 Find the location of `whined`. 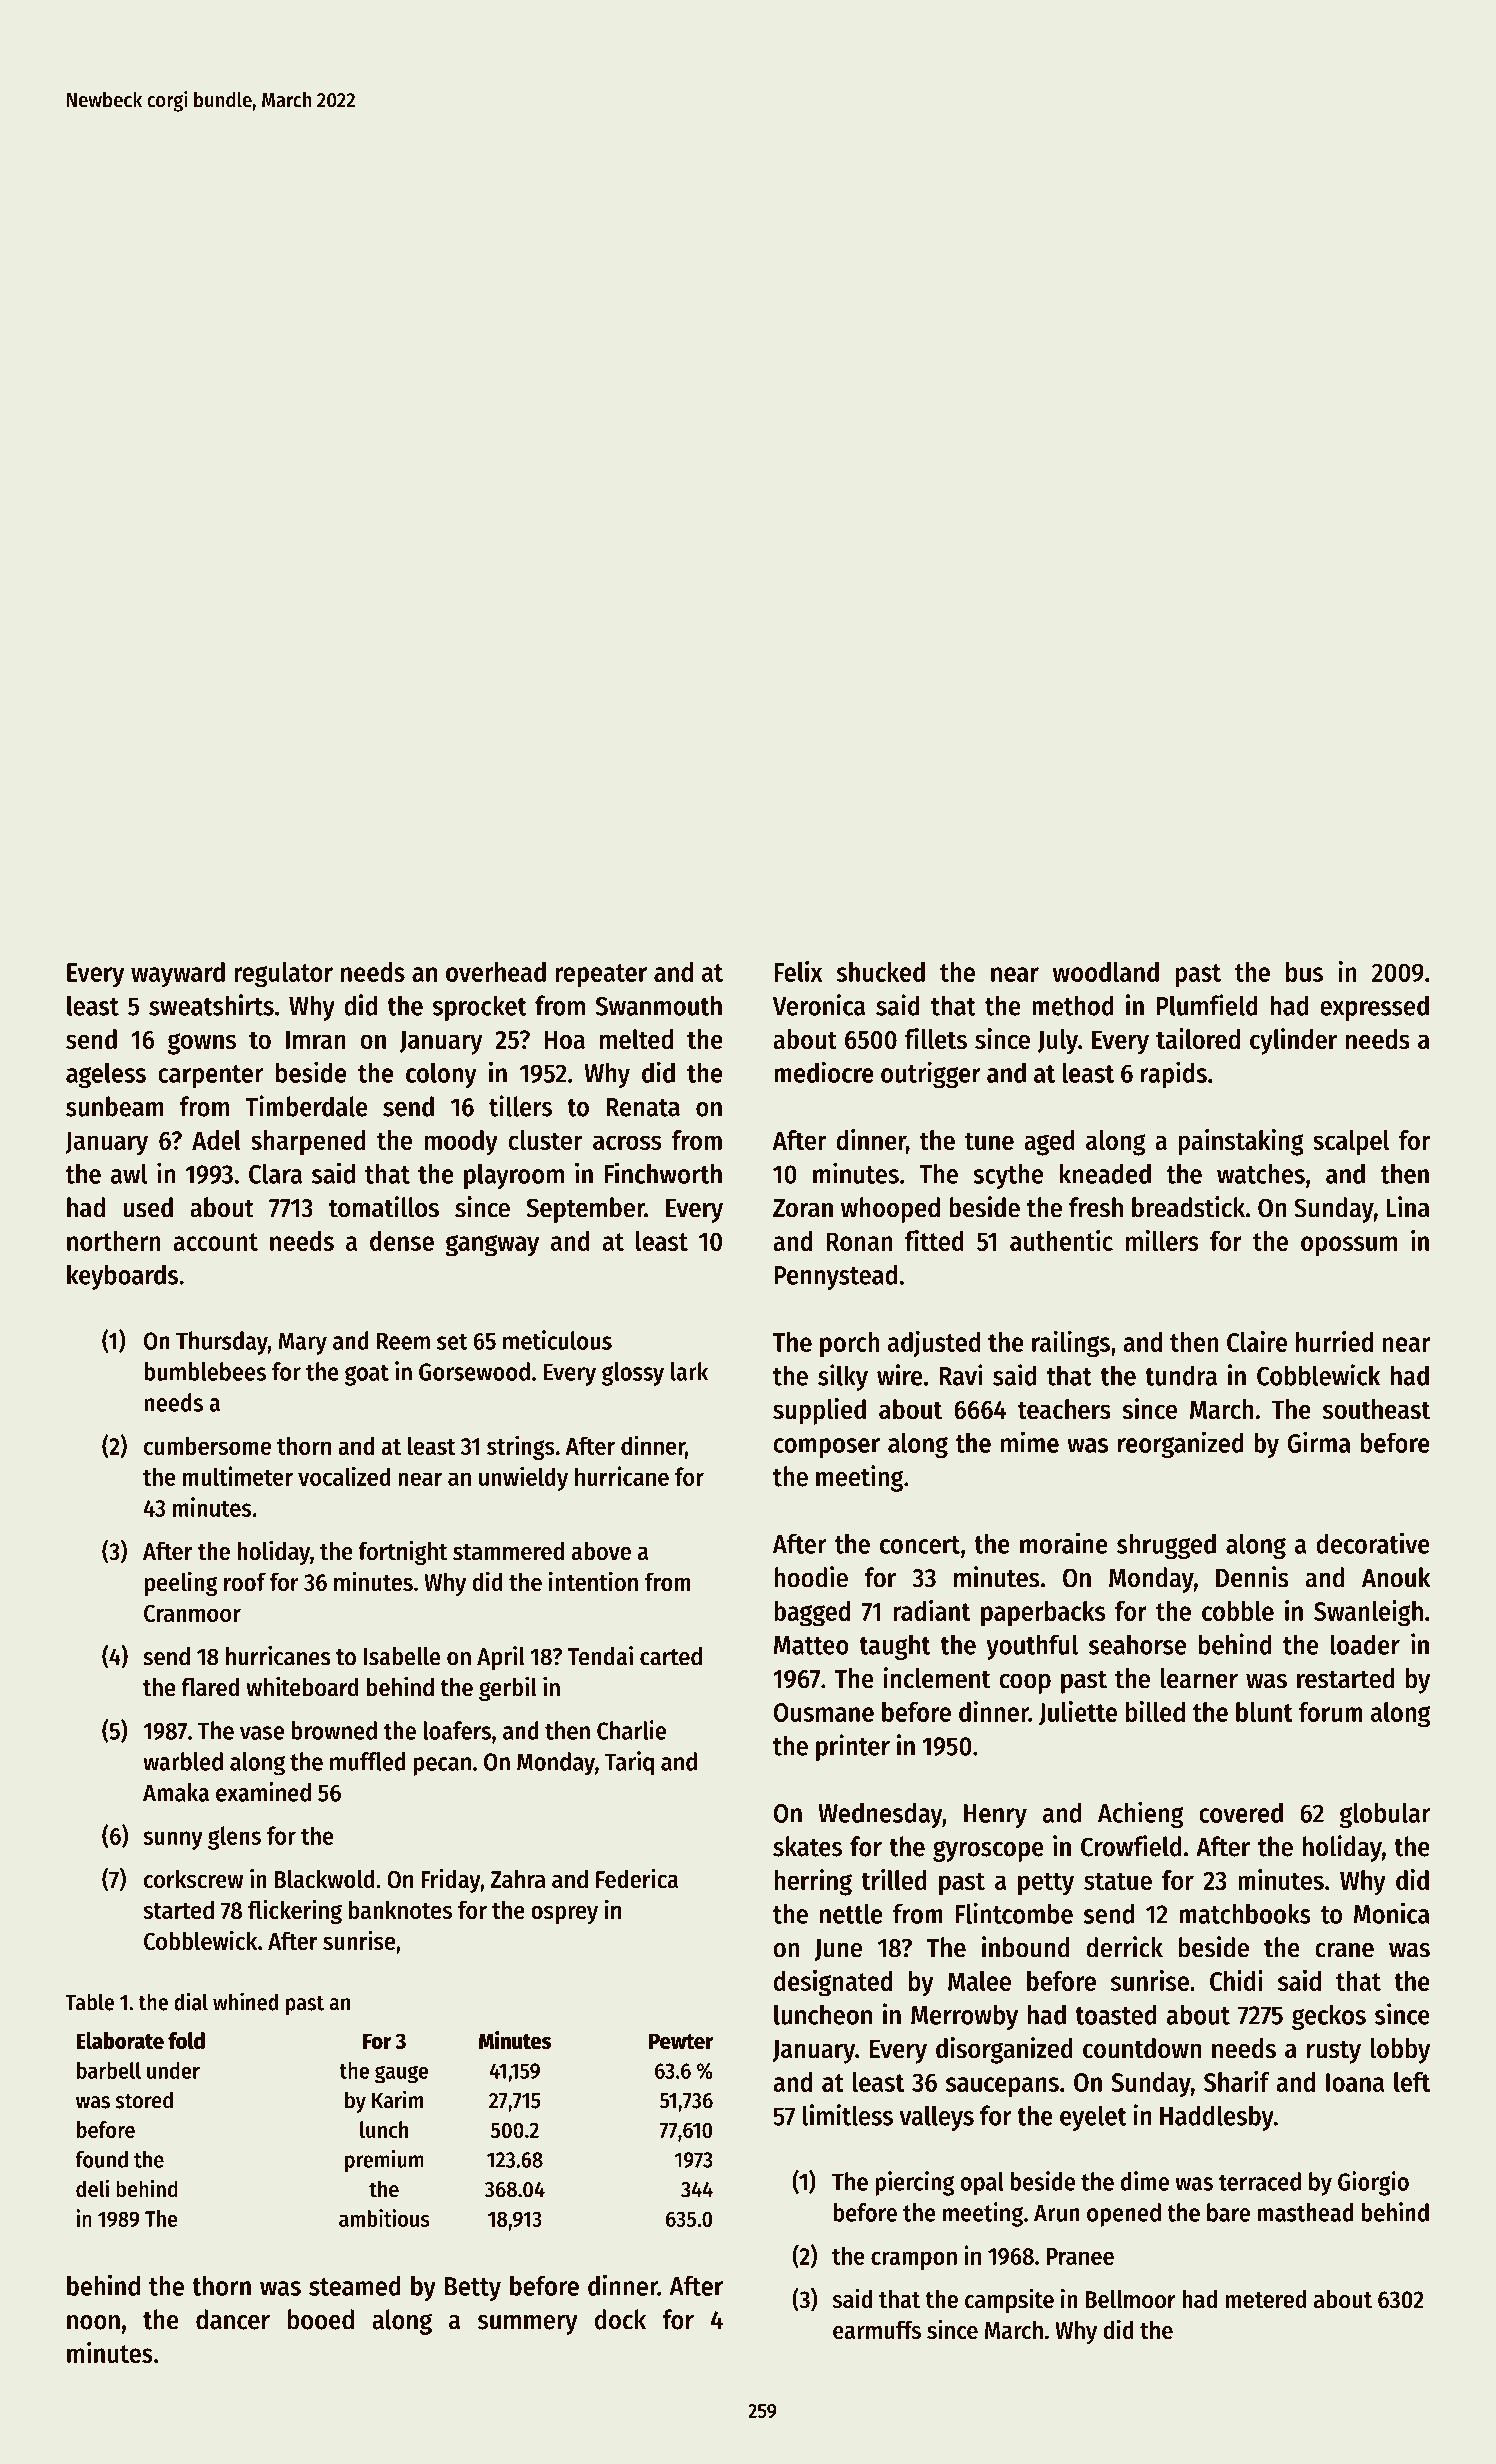

whined is located at coordinates (245, 2001).
